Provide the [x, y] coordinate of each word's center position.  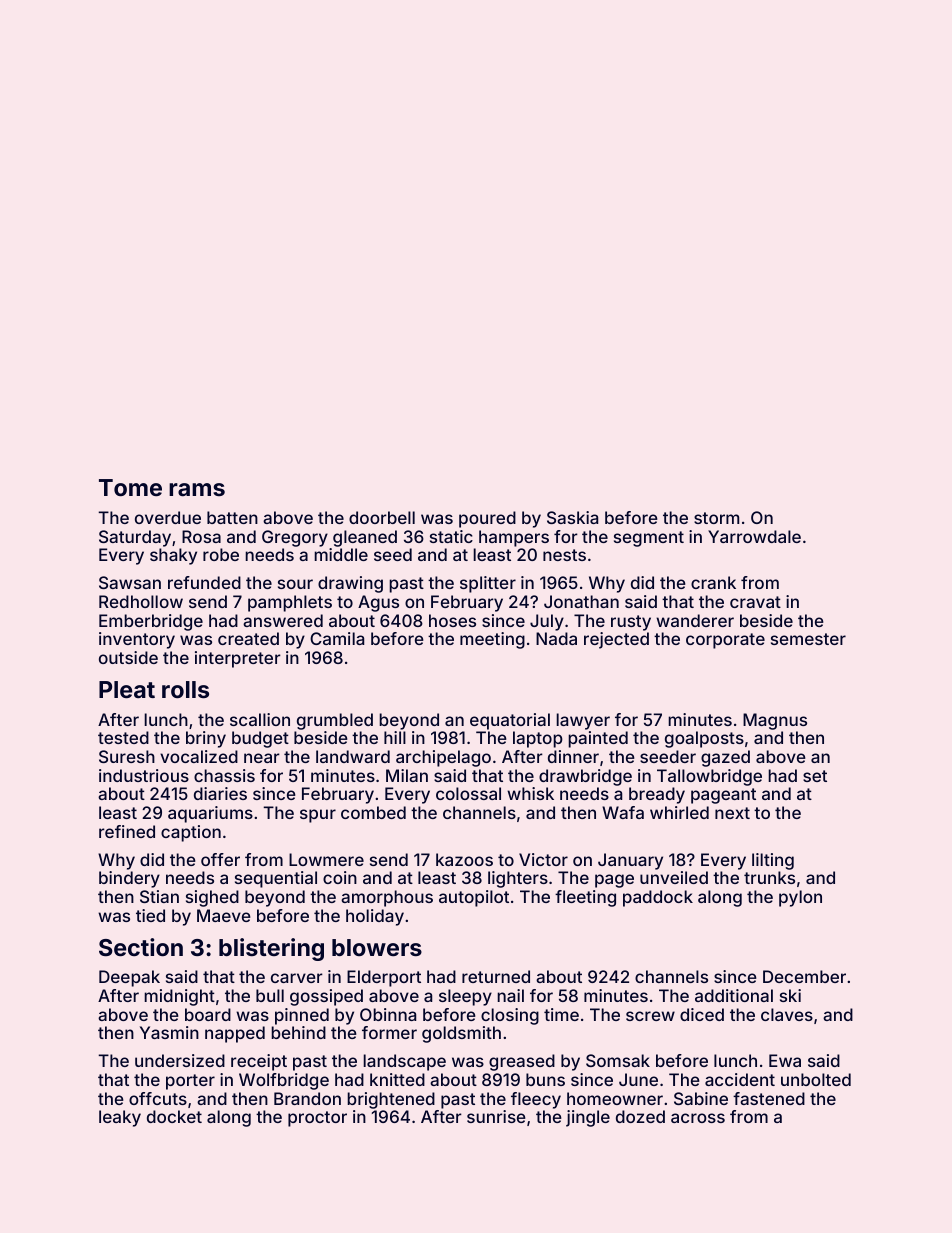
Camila [337, 638]
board [208, 1014]
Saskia [572, 517]
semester [808, 639]
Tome [130, 487]
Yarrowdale [754, 536]
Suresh [127, 756]
